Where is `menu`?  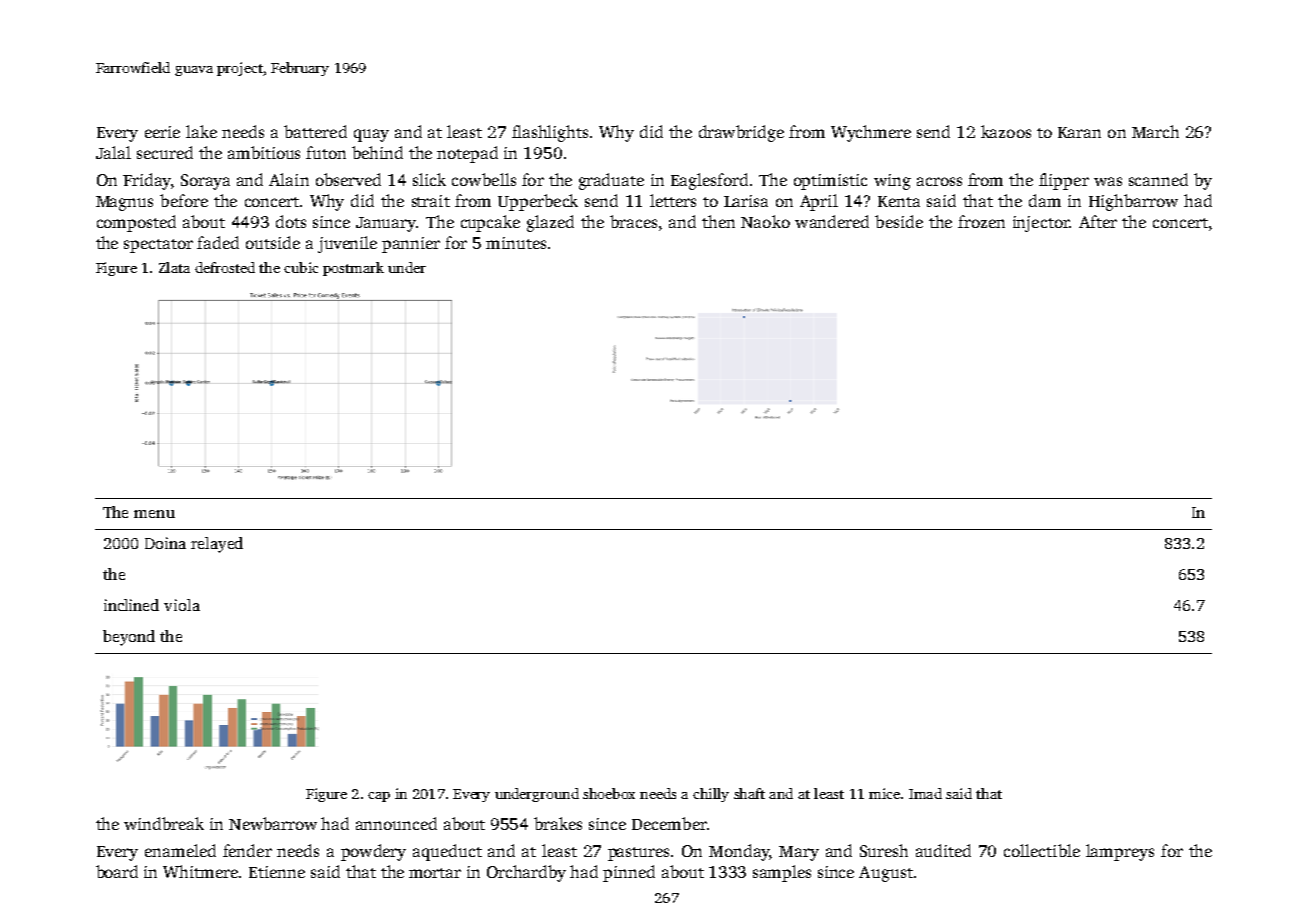 menu is located at coordinates (154, 514).
